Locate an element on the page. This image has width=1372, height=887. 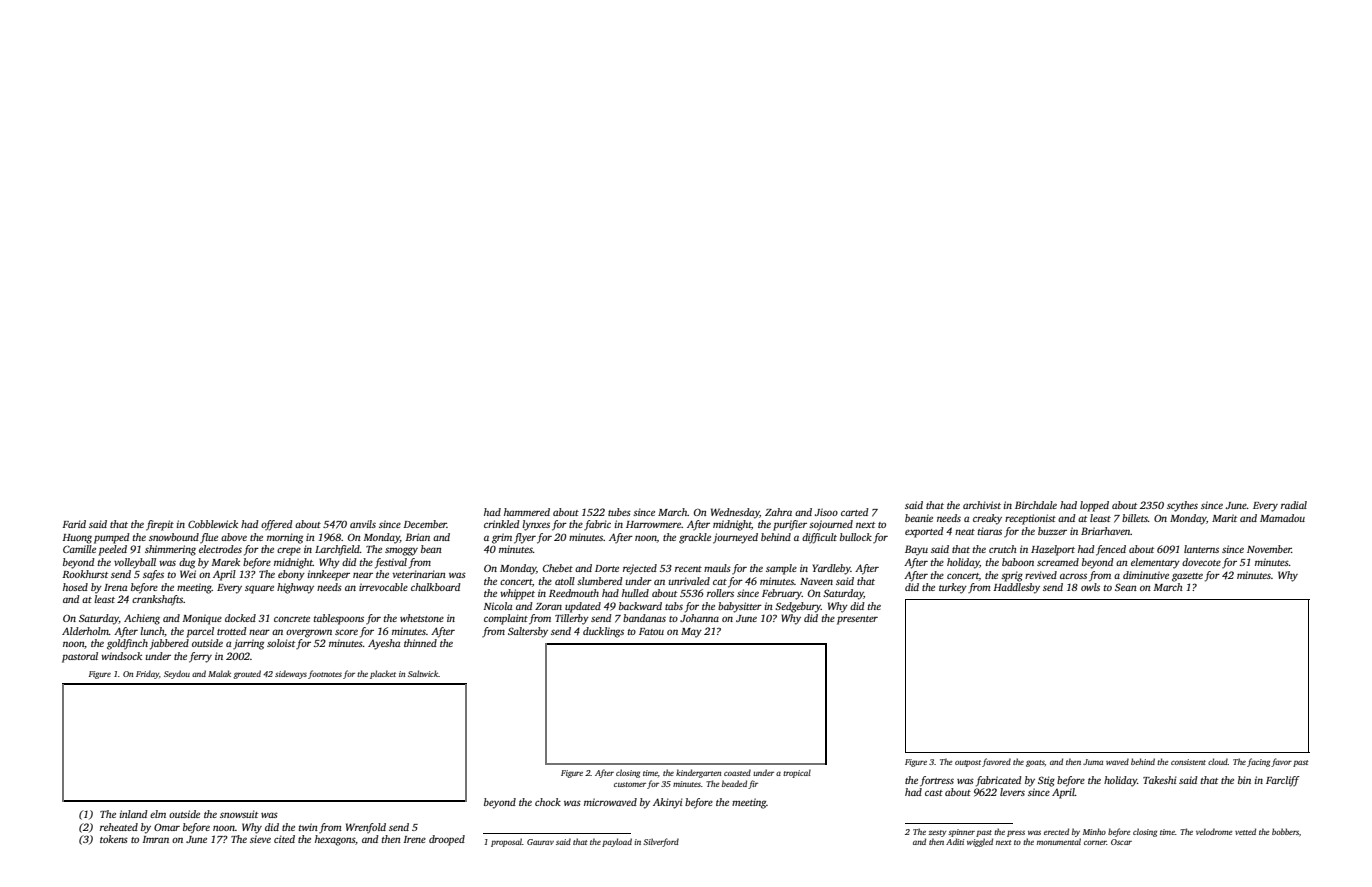
Silverford is located at coordinates (661, 842).
